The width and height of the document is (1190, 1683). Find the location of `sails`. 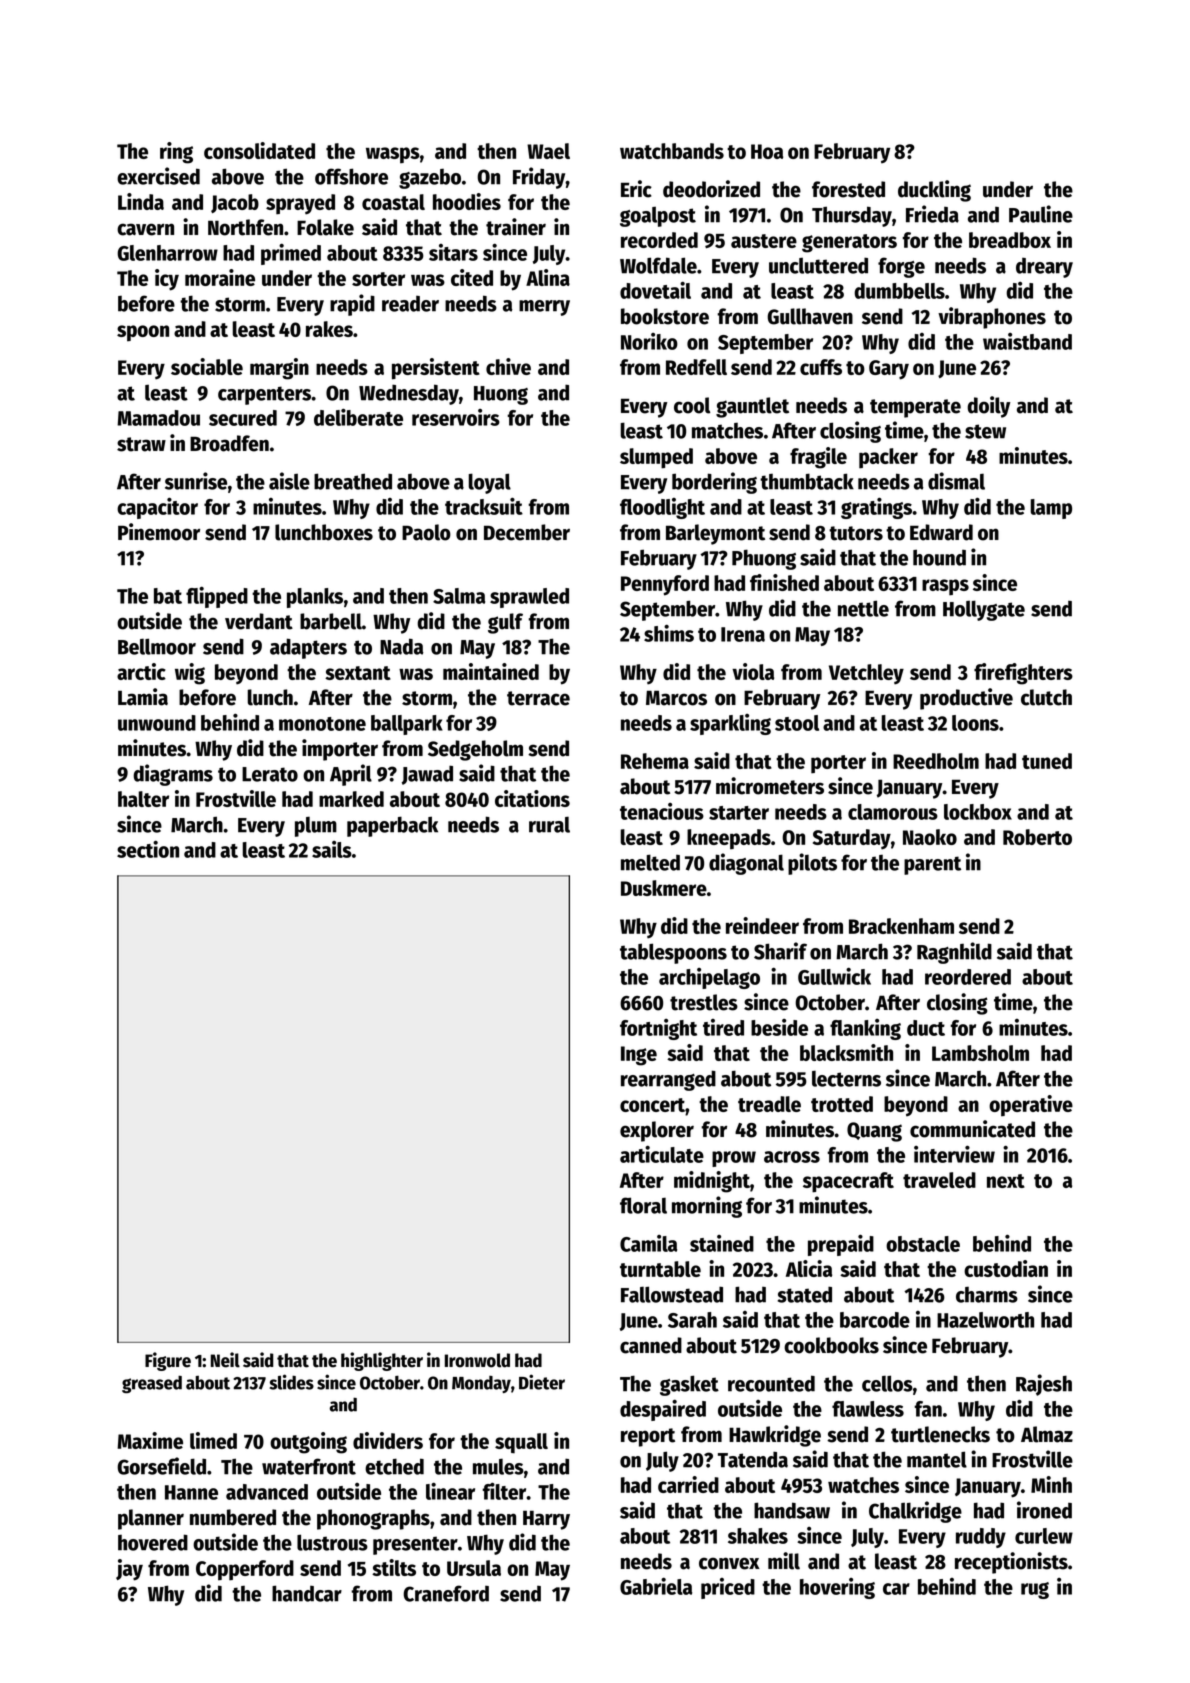

sails is located at coordinates (332, 849).
